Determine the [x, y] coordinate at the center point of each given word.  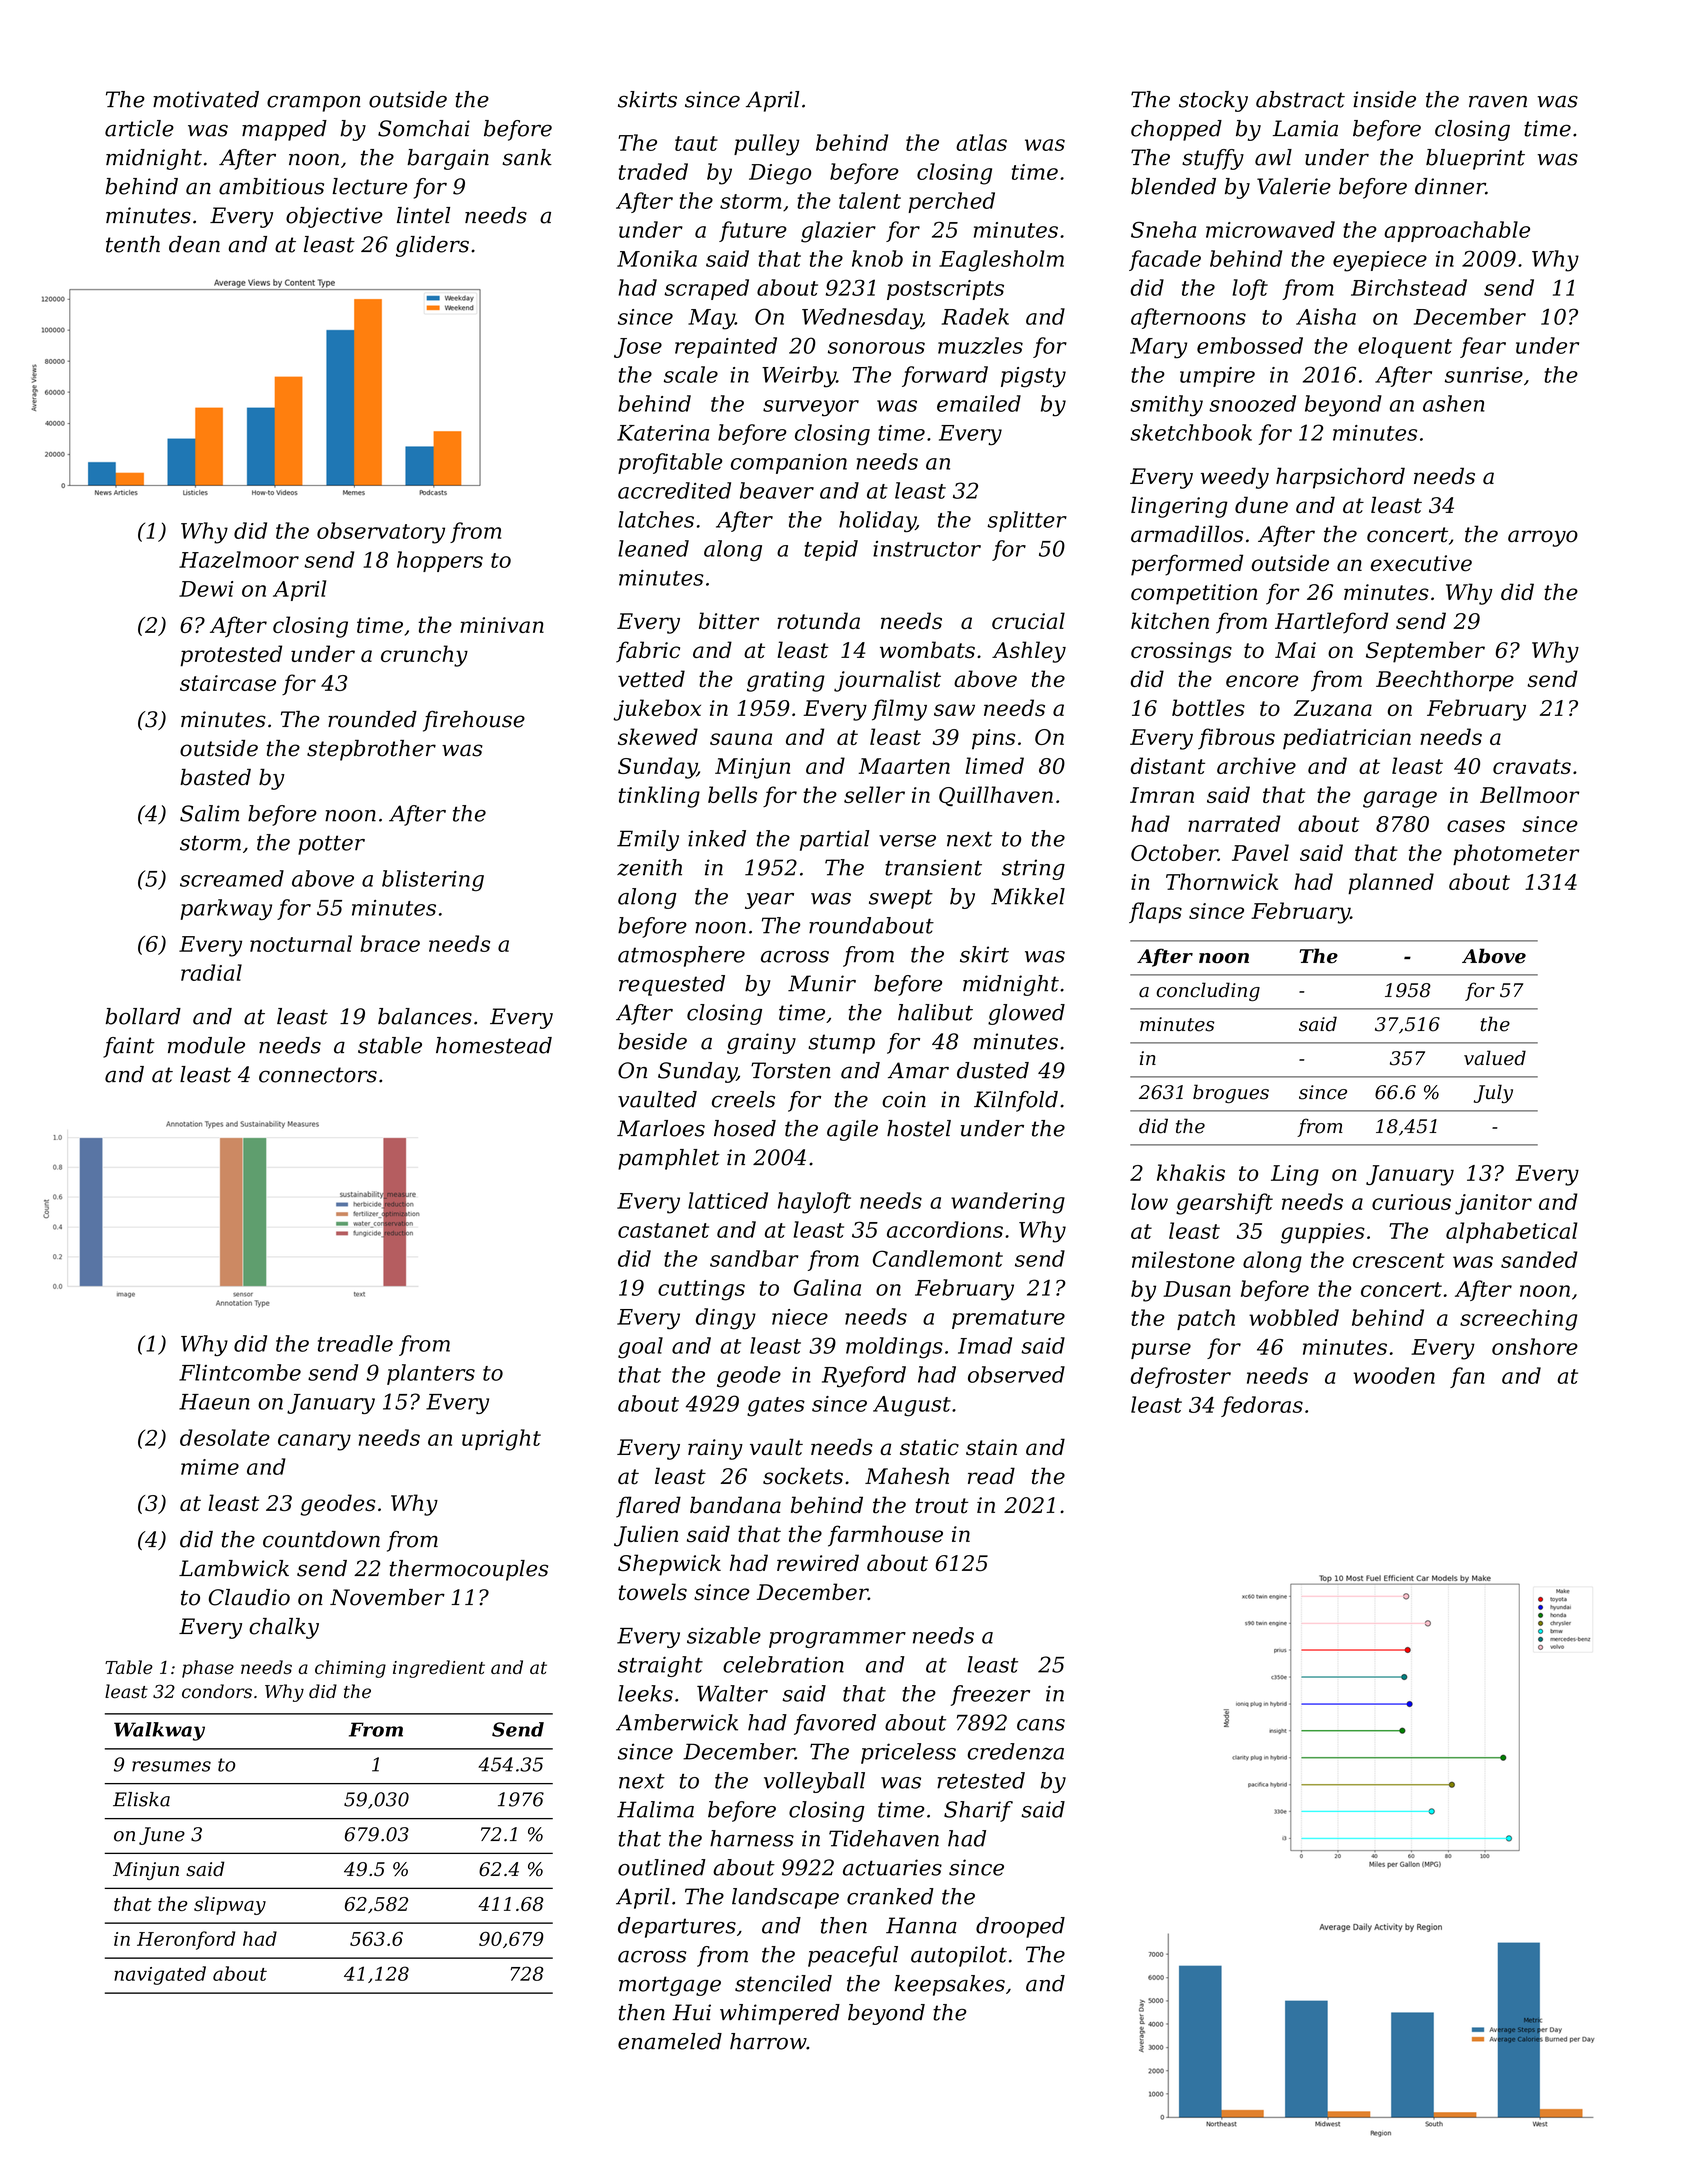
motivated [206, 99]
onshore [1535, 1346]
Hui [691, 2012]
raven [1498, 101]
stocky [1213, 101]
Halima [655, 1809]
